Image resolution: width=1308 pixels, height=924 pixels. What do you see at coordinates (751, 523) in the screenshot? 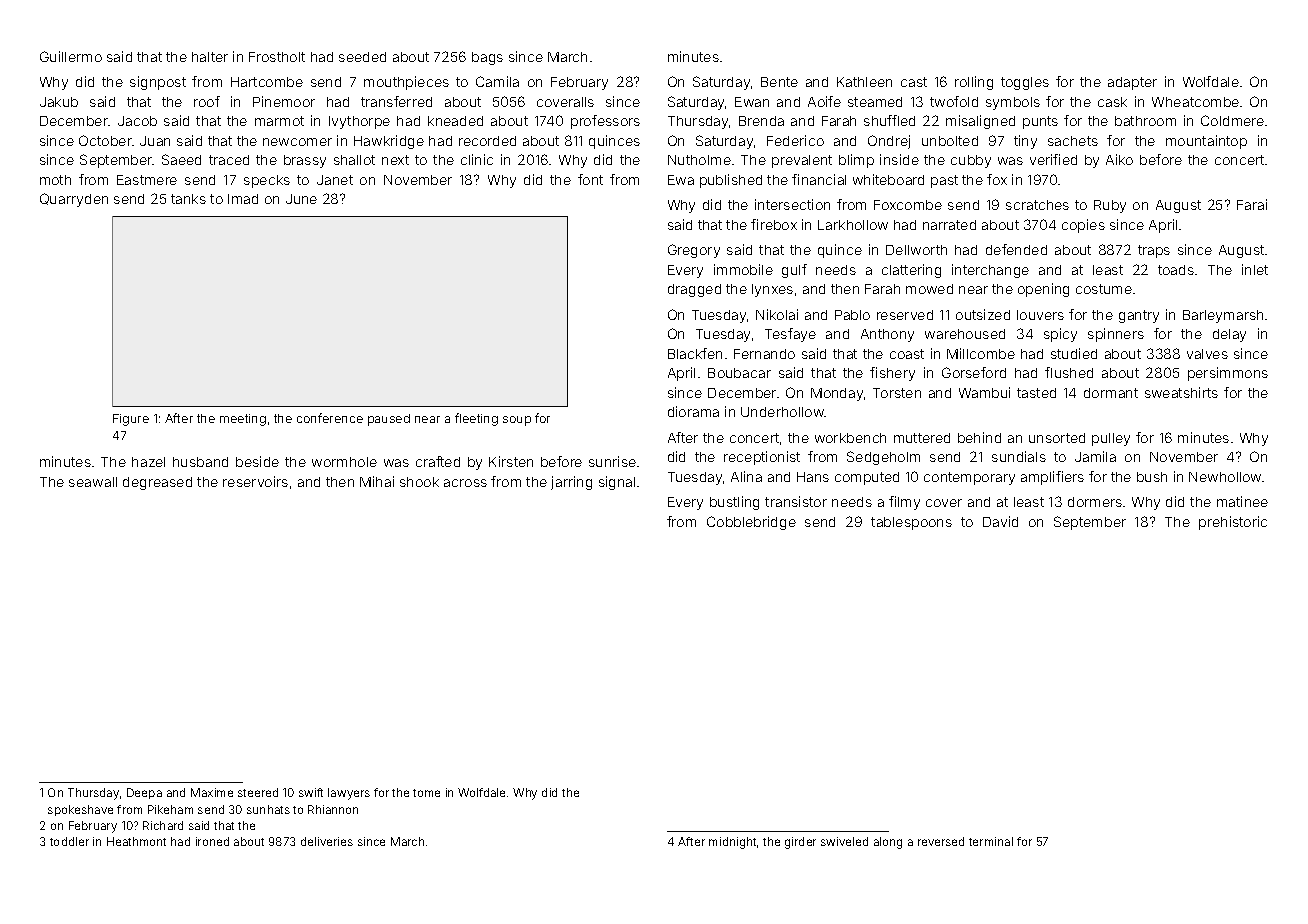
I see `Cobblebridge` at bounding box center [751, 523].
